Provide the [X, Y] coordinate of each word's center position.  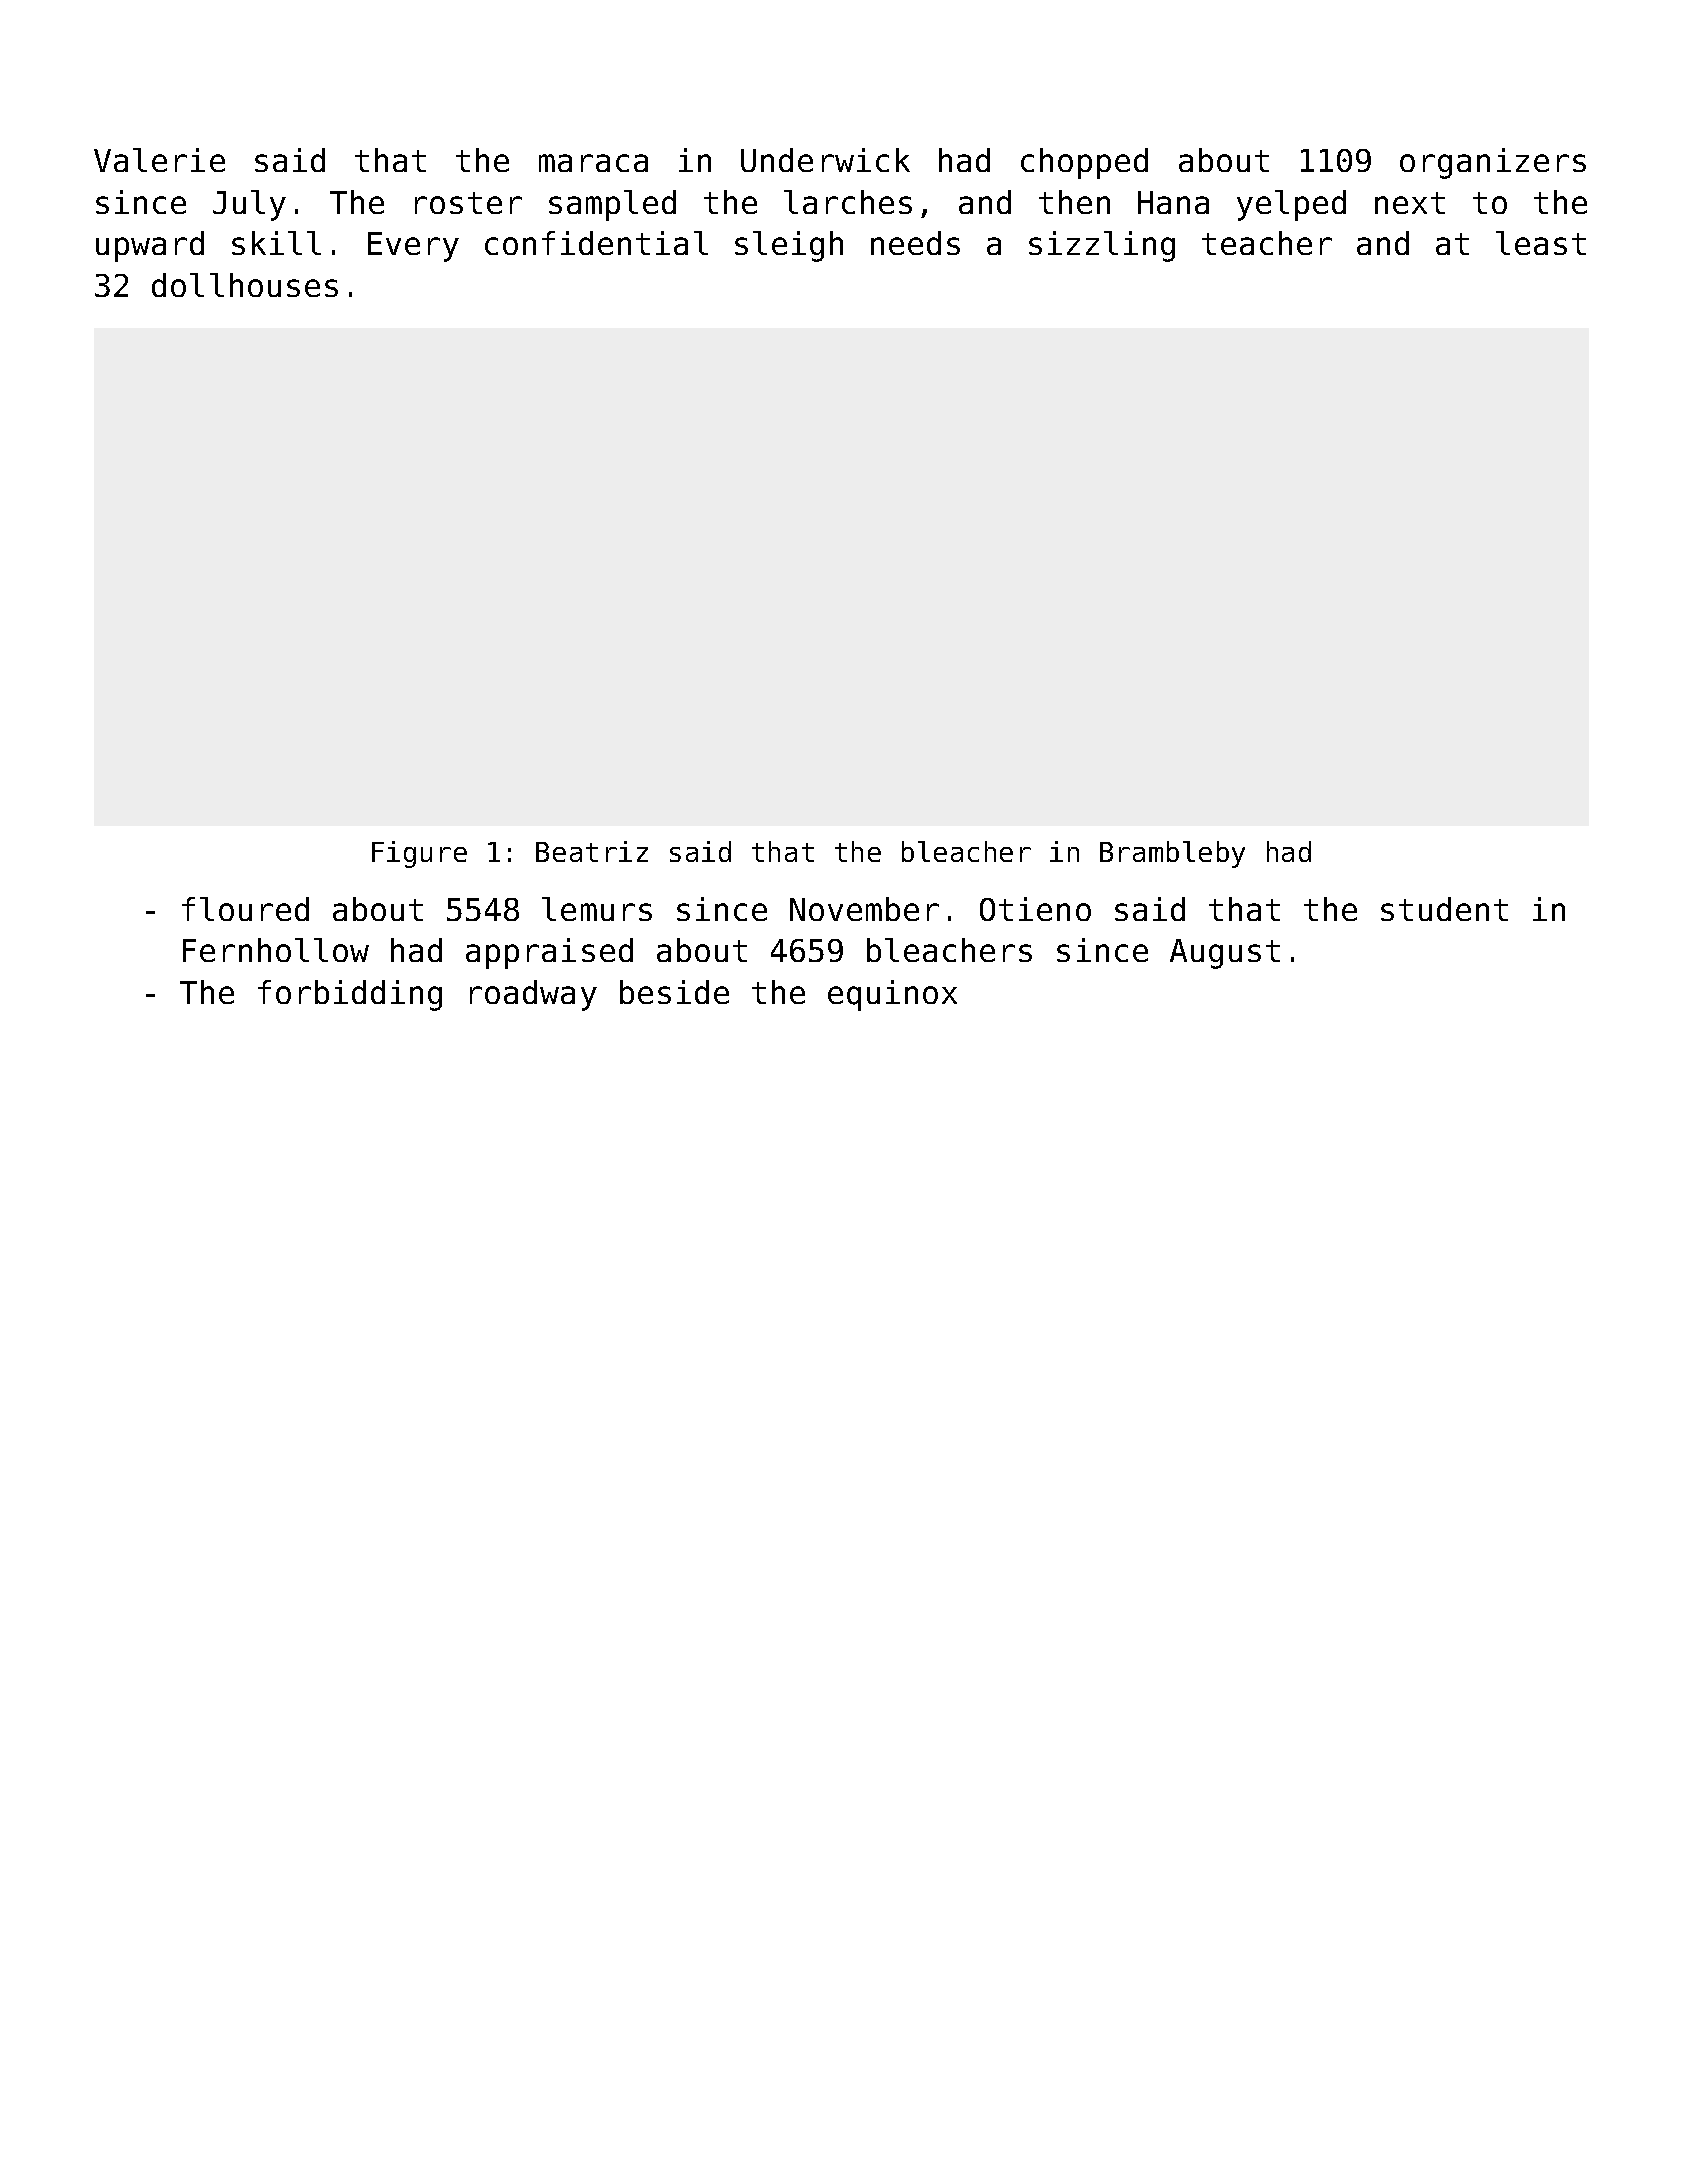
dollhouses [245, 285]
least [1541, 243]
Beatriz [592, 851]
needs [915, 243]
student [1444, 909]
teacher [1267, 243]
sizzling [1102, 246]
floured [245, 909]
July [249, 205]
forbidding [350, 995]
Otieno [1035, 909]
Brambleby [1172, 854]
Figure [419, 854]
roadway [533, 995]
